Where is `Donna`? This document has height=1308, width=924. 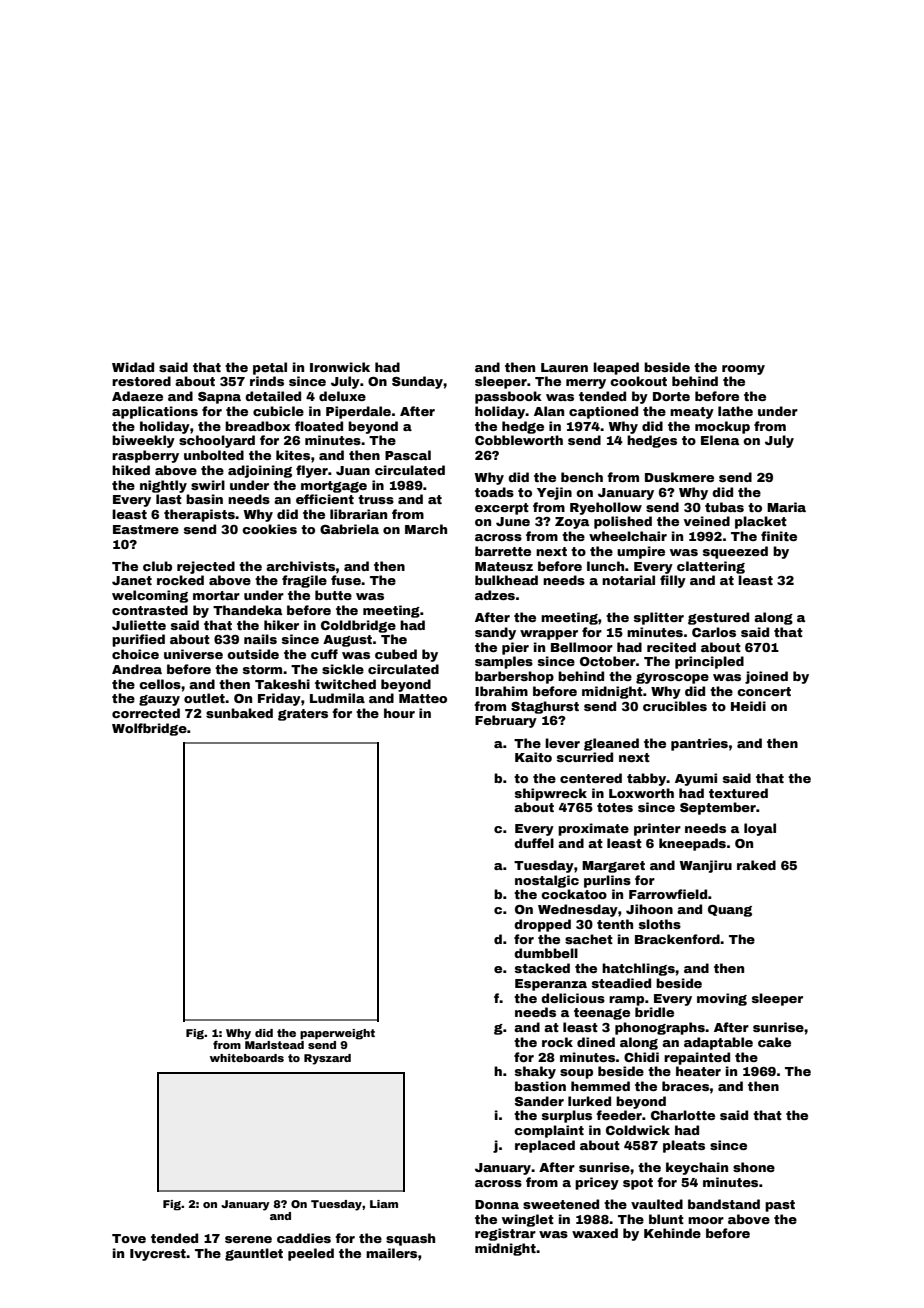
Donna is located at coordinates (497, 1204).
